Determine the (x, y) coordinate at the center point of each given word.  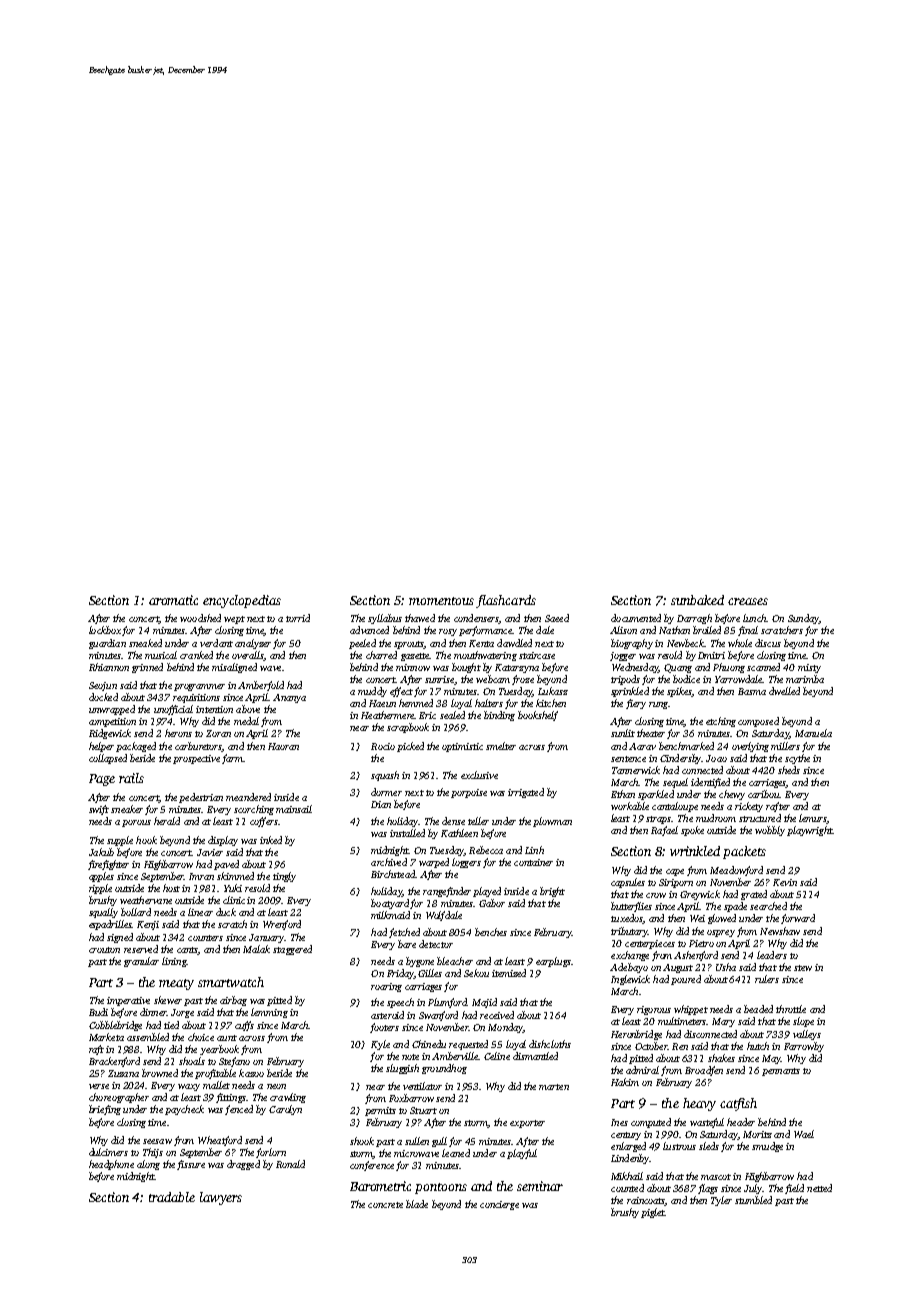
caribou (764, 794)
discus (768, 643)
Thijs (153, 1153)
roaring (386, 987)
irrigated (526, 793)
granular (141, 962)
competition (112, 722)
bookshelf (538, 716)
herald (167, 821)
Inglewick (630, 980)
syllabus (385, 619)
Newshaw (780, 931)
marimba (805, 679)
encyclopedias (242, 601)
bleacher (455, 961)
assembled (148, 1037)
